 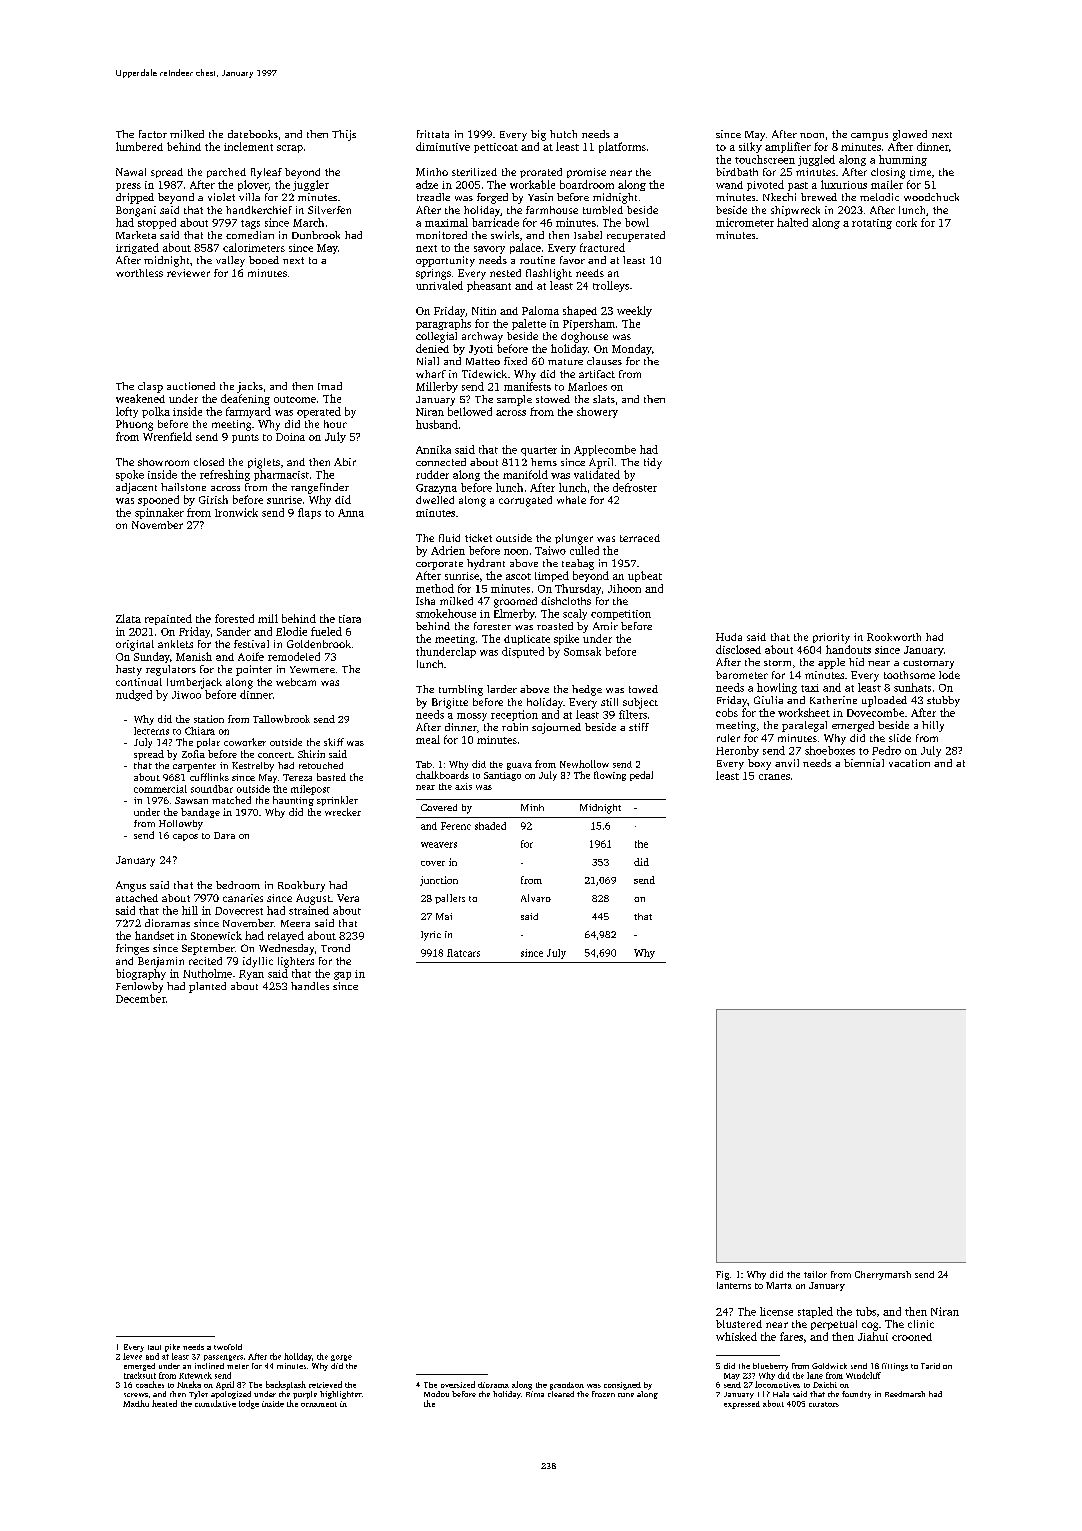 What do you see at coordinates (463, 953) in the screenshot?
I see `flatcars` at bounding box center [463, 953].
